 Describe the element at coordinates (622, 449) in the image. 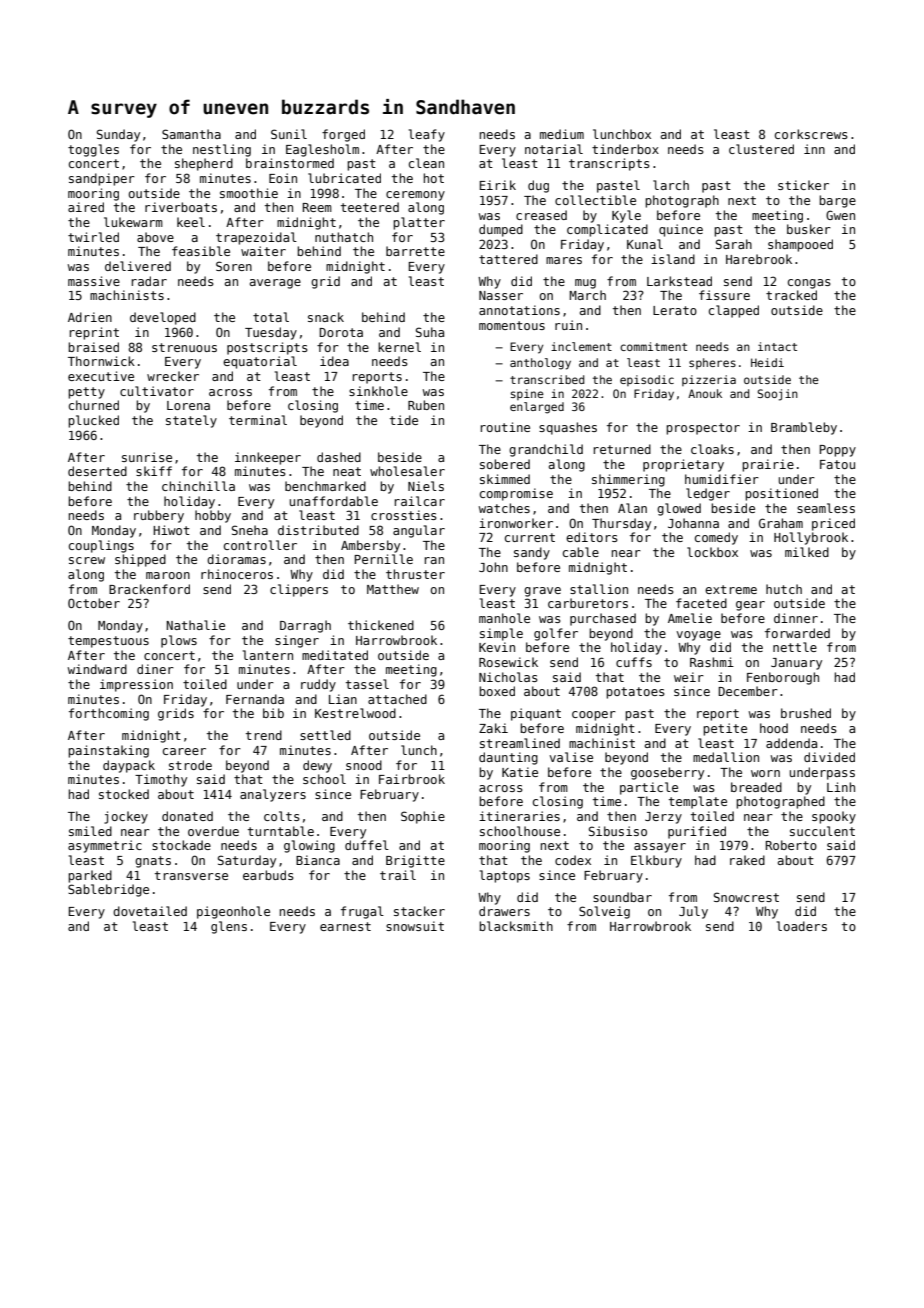

I see `returned` at that location.
